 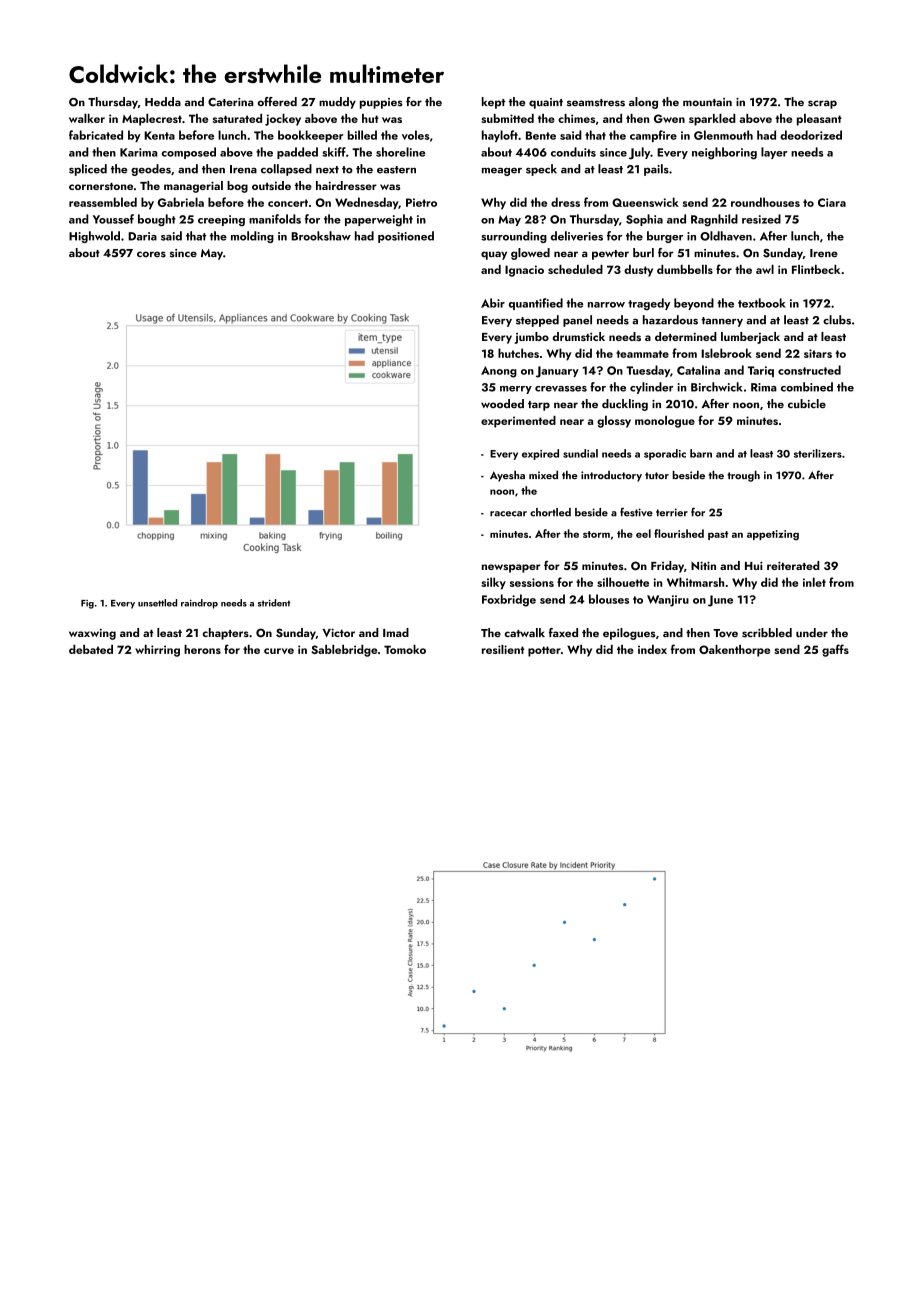 I want to click on clubs, so click(x=837, y=320).
